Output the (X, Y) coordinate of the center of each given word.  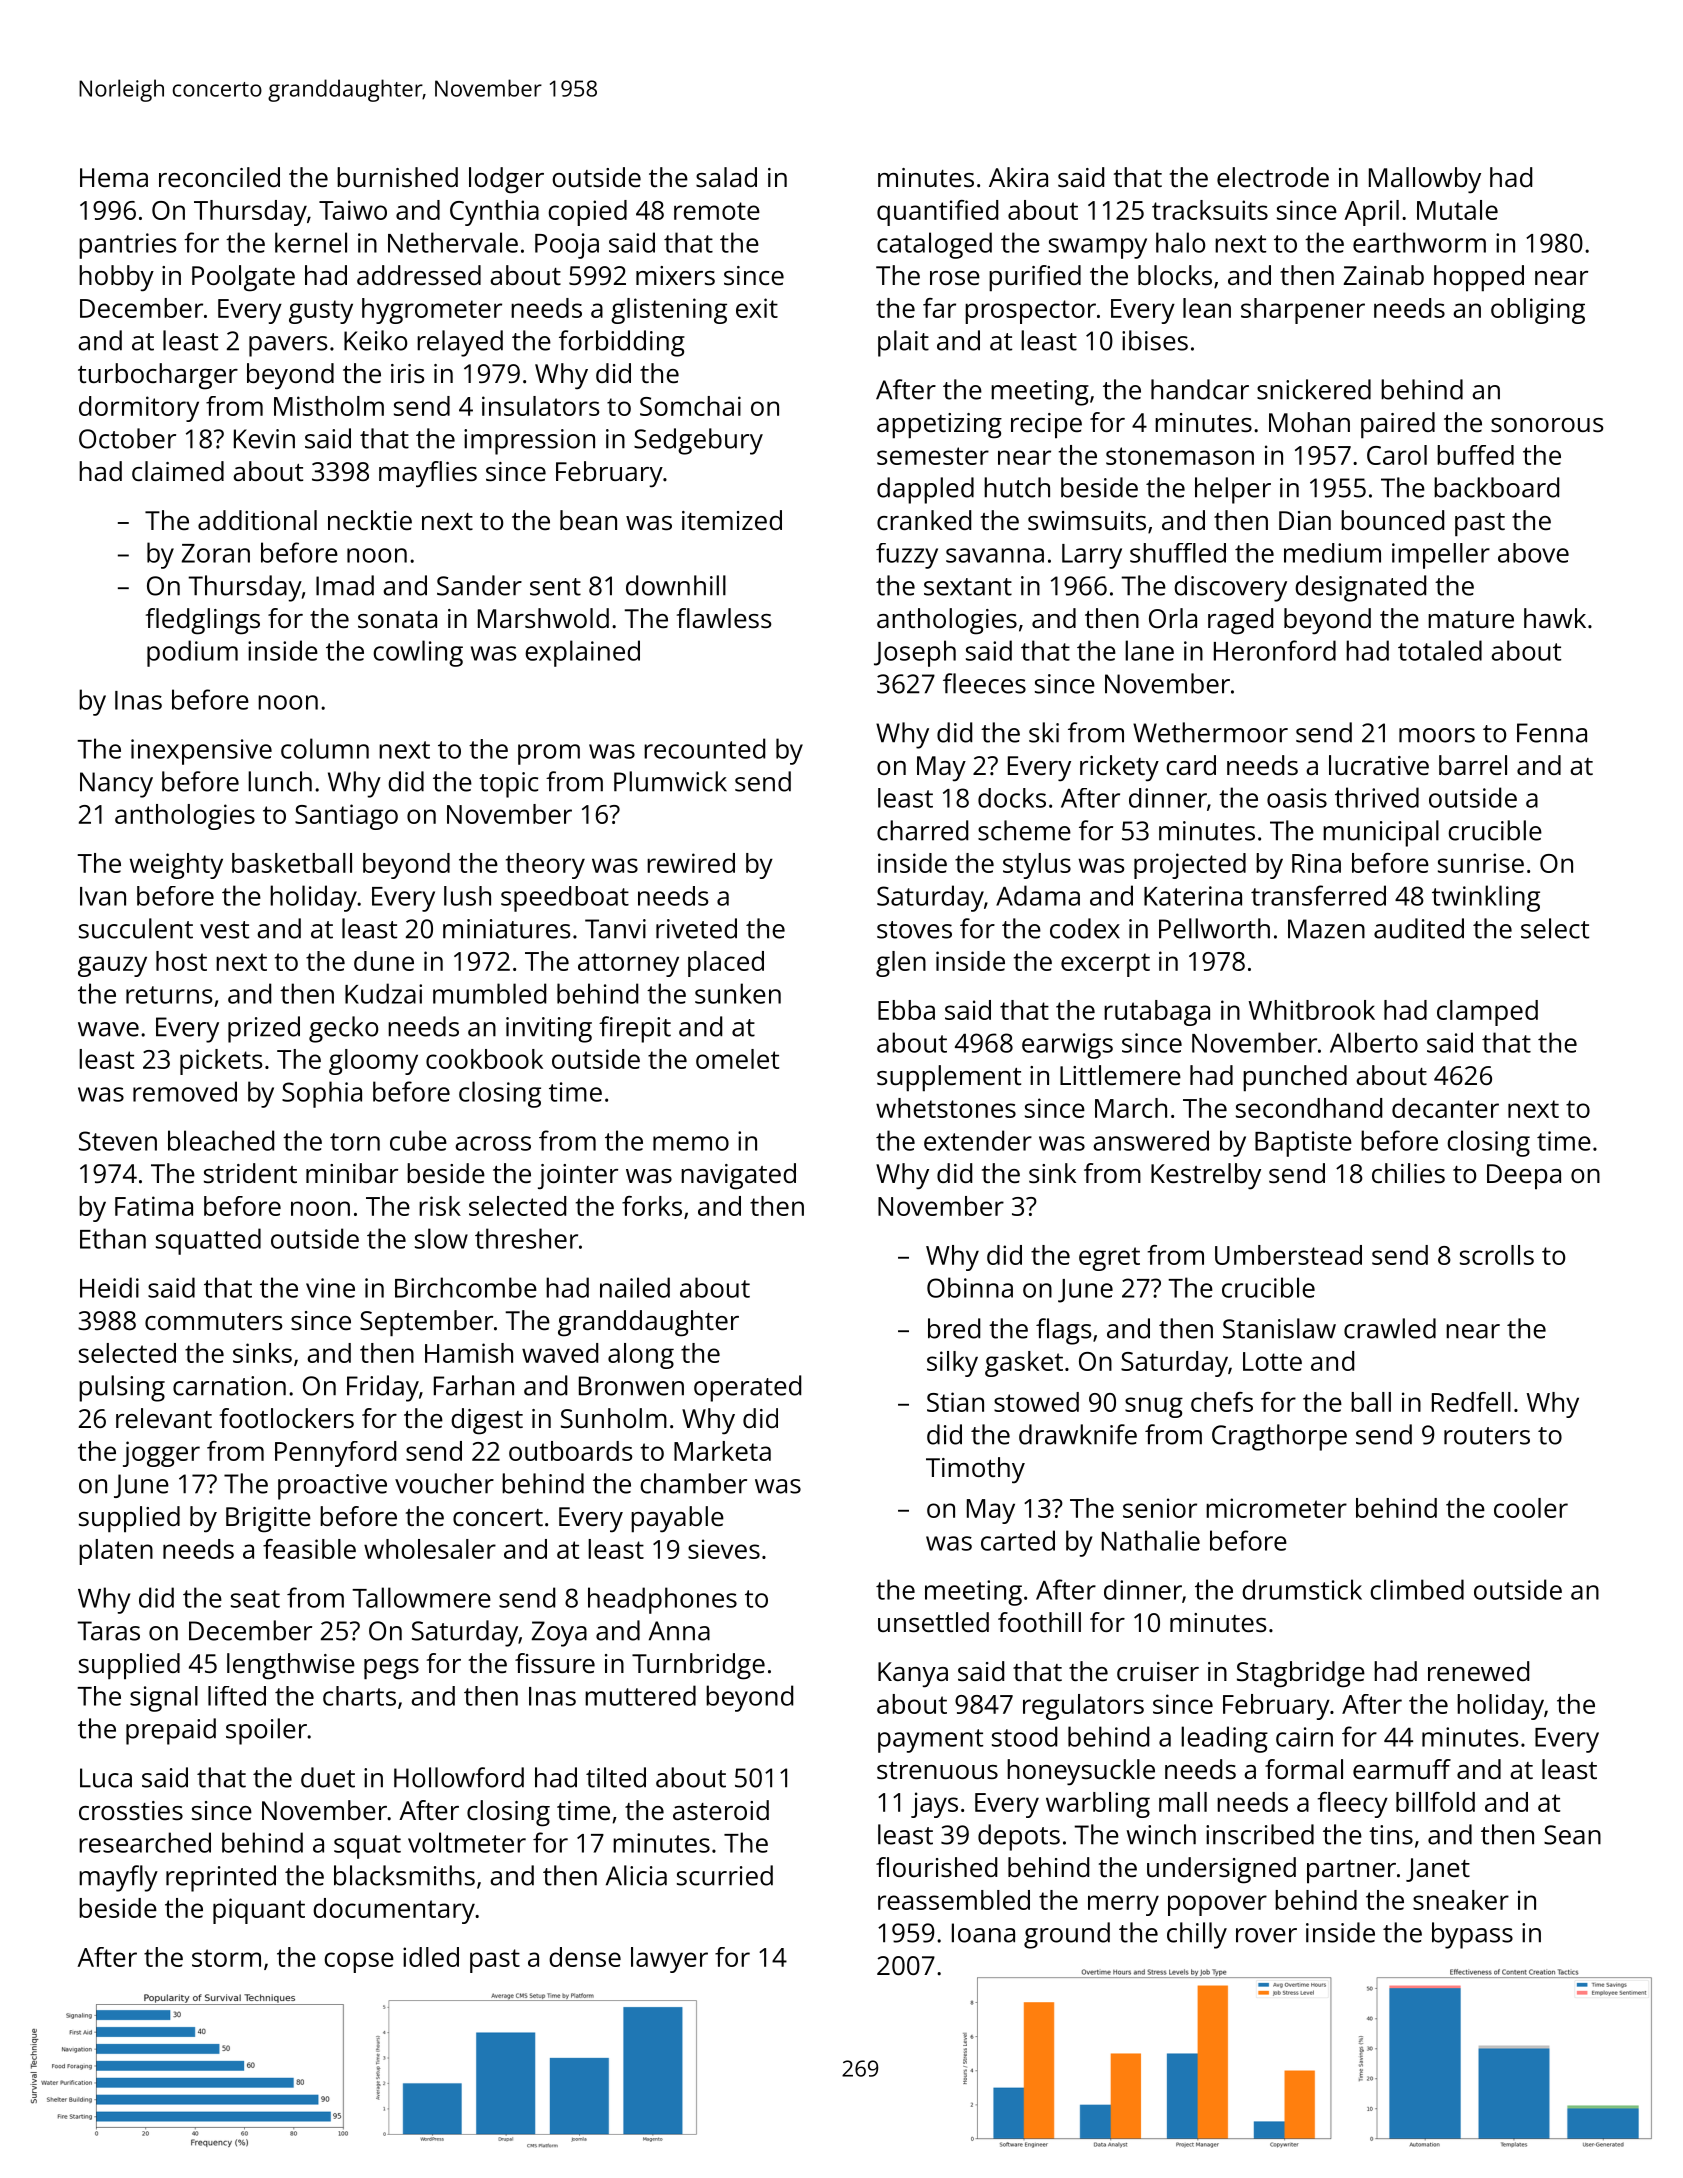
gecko (344, 1029)
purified (1035, 278)
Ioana (983, 1933)
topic (508, 785)
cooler (1531, 1508)
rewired (691, 863)
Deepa (1524, 1177)
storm (226, 1958)
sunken (738, 993)
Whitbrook (1312, 1010)
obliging (1538, 311)
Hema (114, 177)
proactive (332, 1487)
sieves (724, 1549)
